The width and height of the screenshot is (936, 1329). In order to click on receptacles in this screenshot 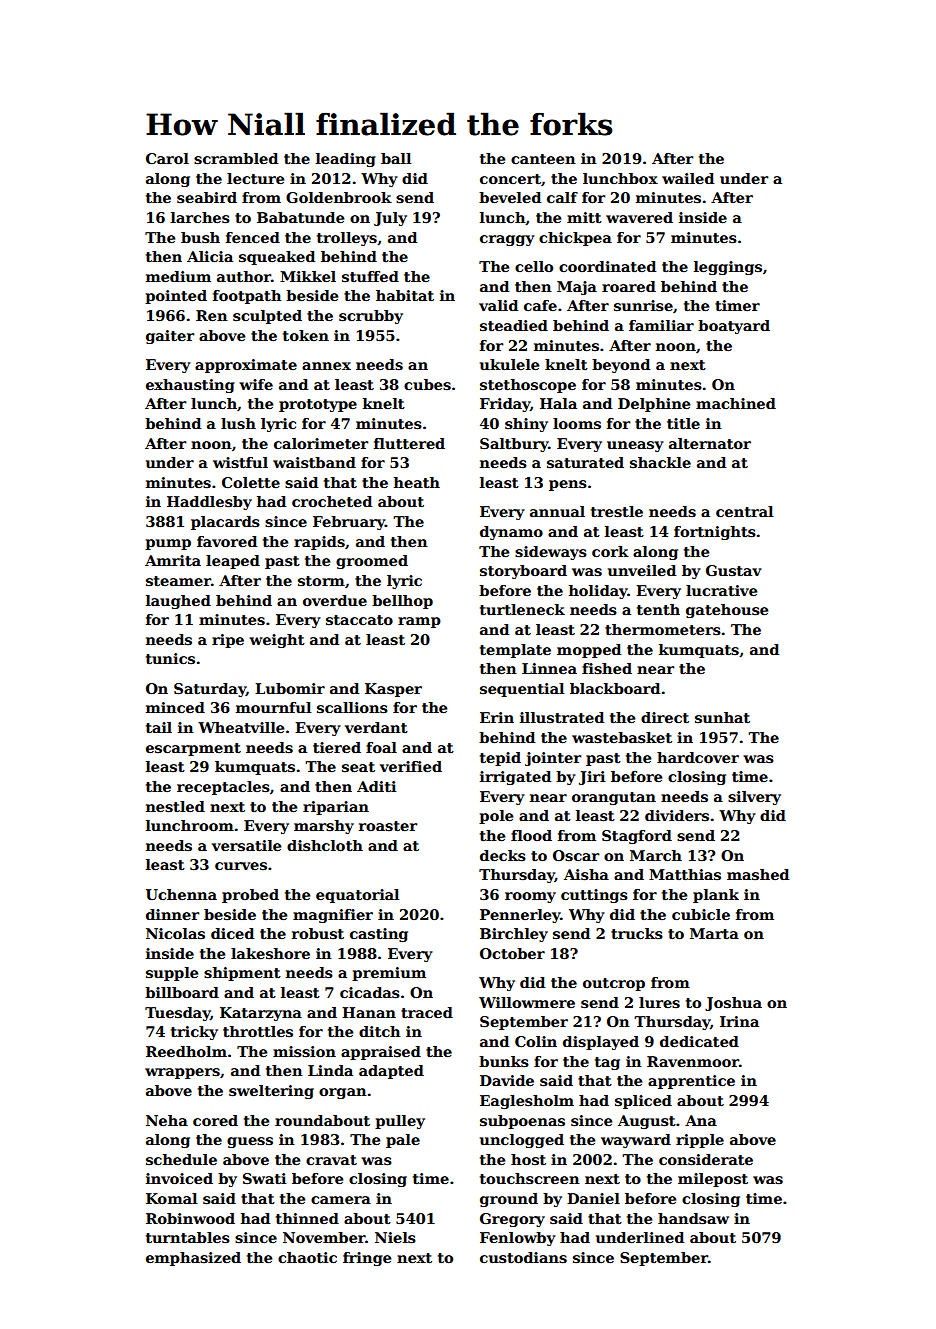, I will do `click(223, 788)`.
